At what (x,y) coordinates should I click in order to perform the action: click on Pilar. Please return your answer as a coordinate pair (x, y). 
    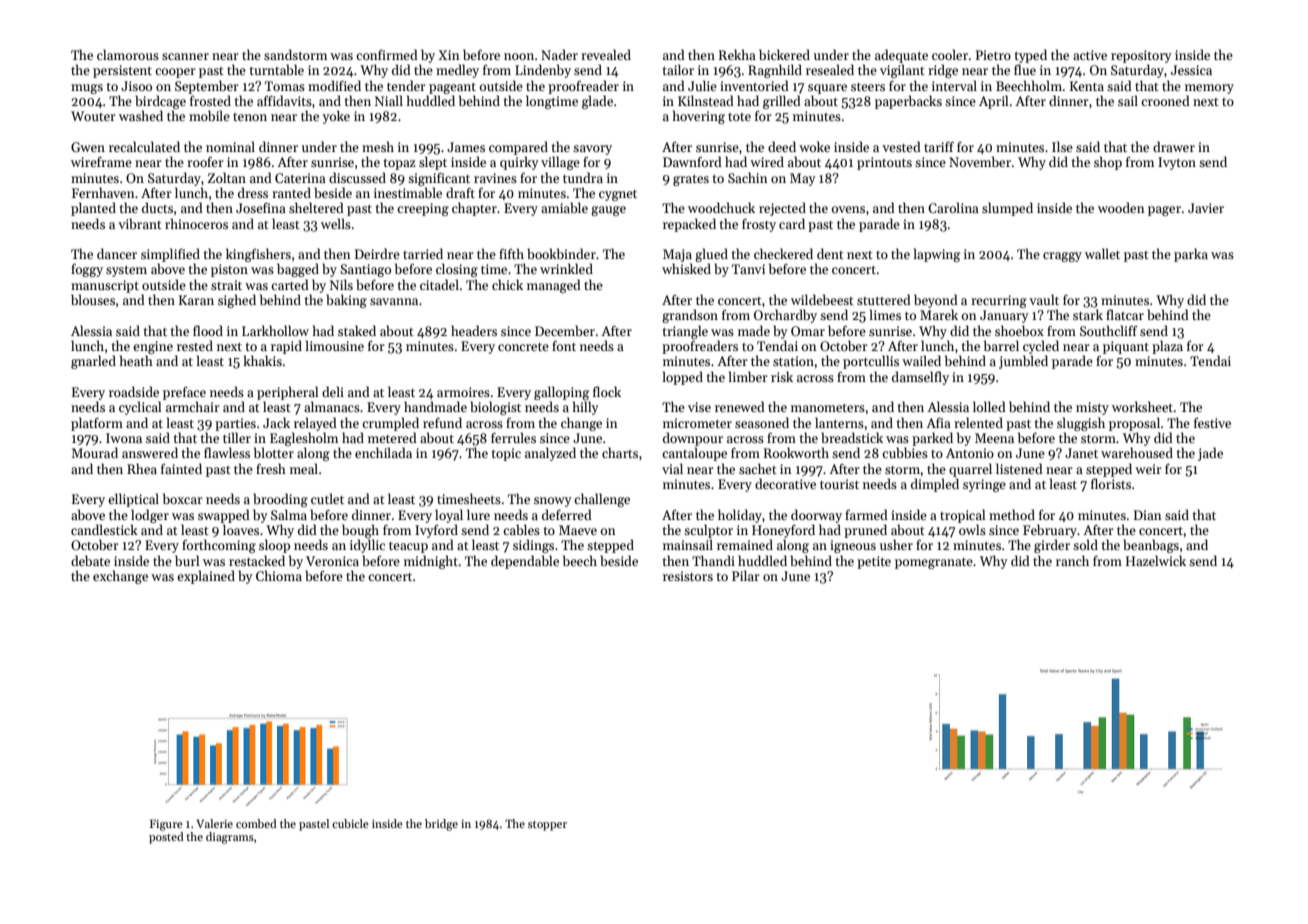
    Looking at the image, I should click on (746, 575).
